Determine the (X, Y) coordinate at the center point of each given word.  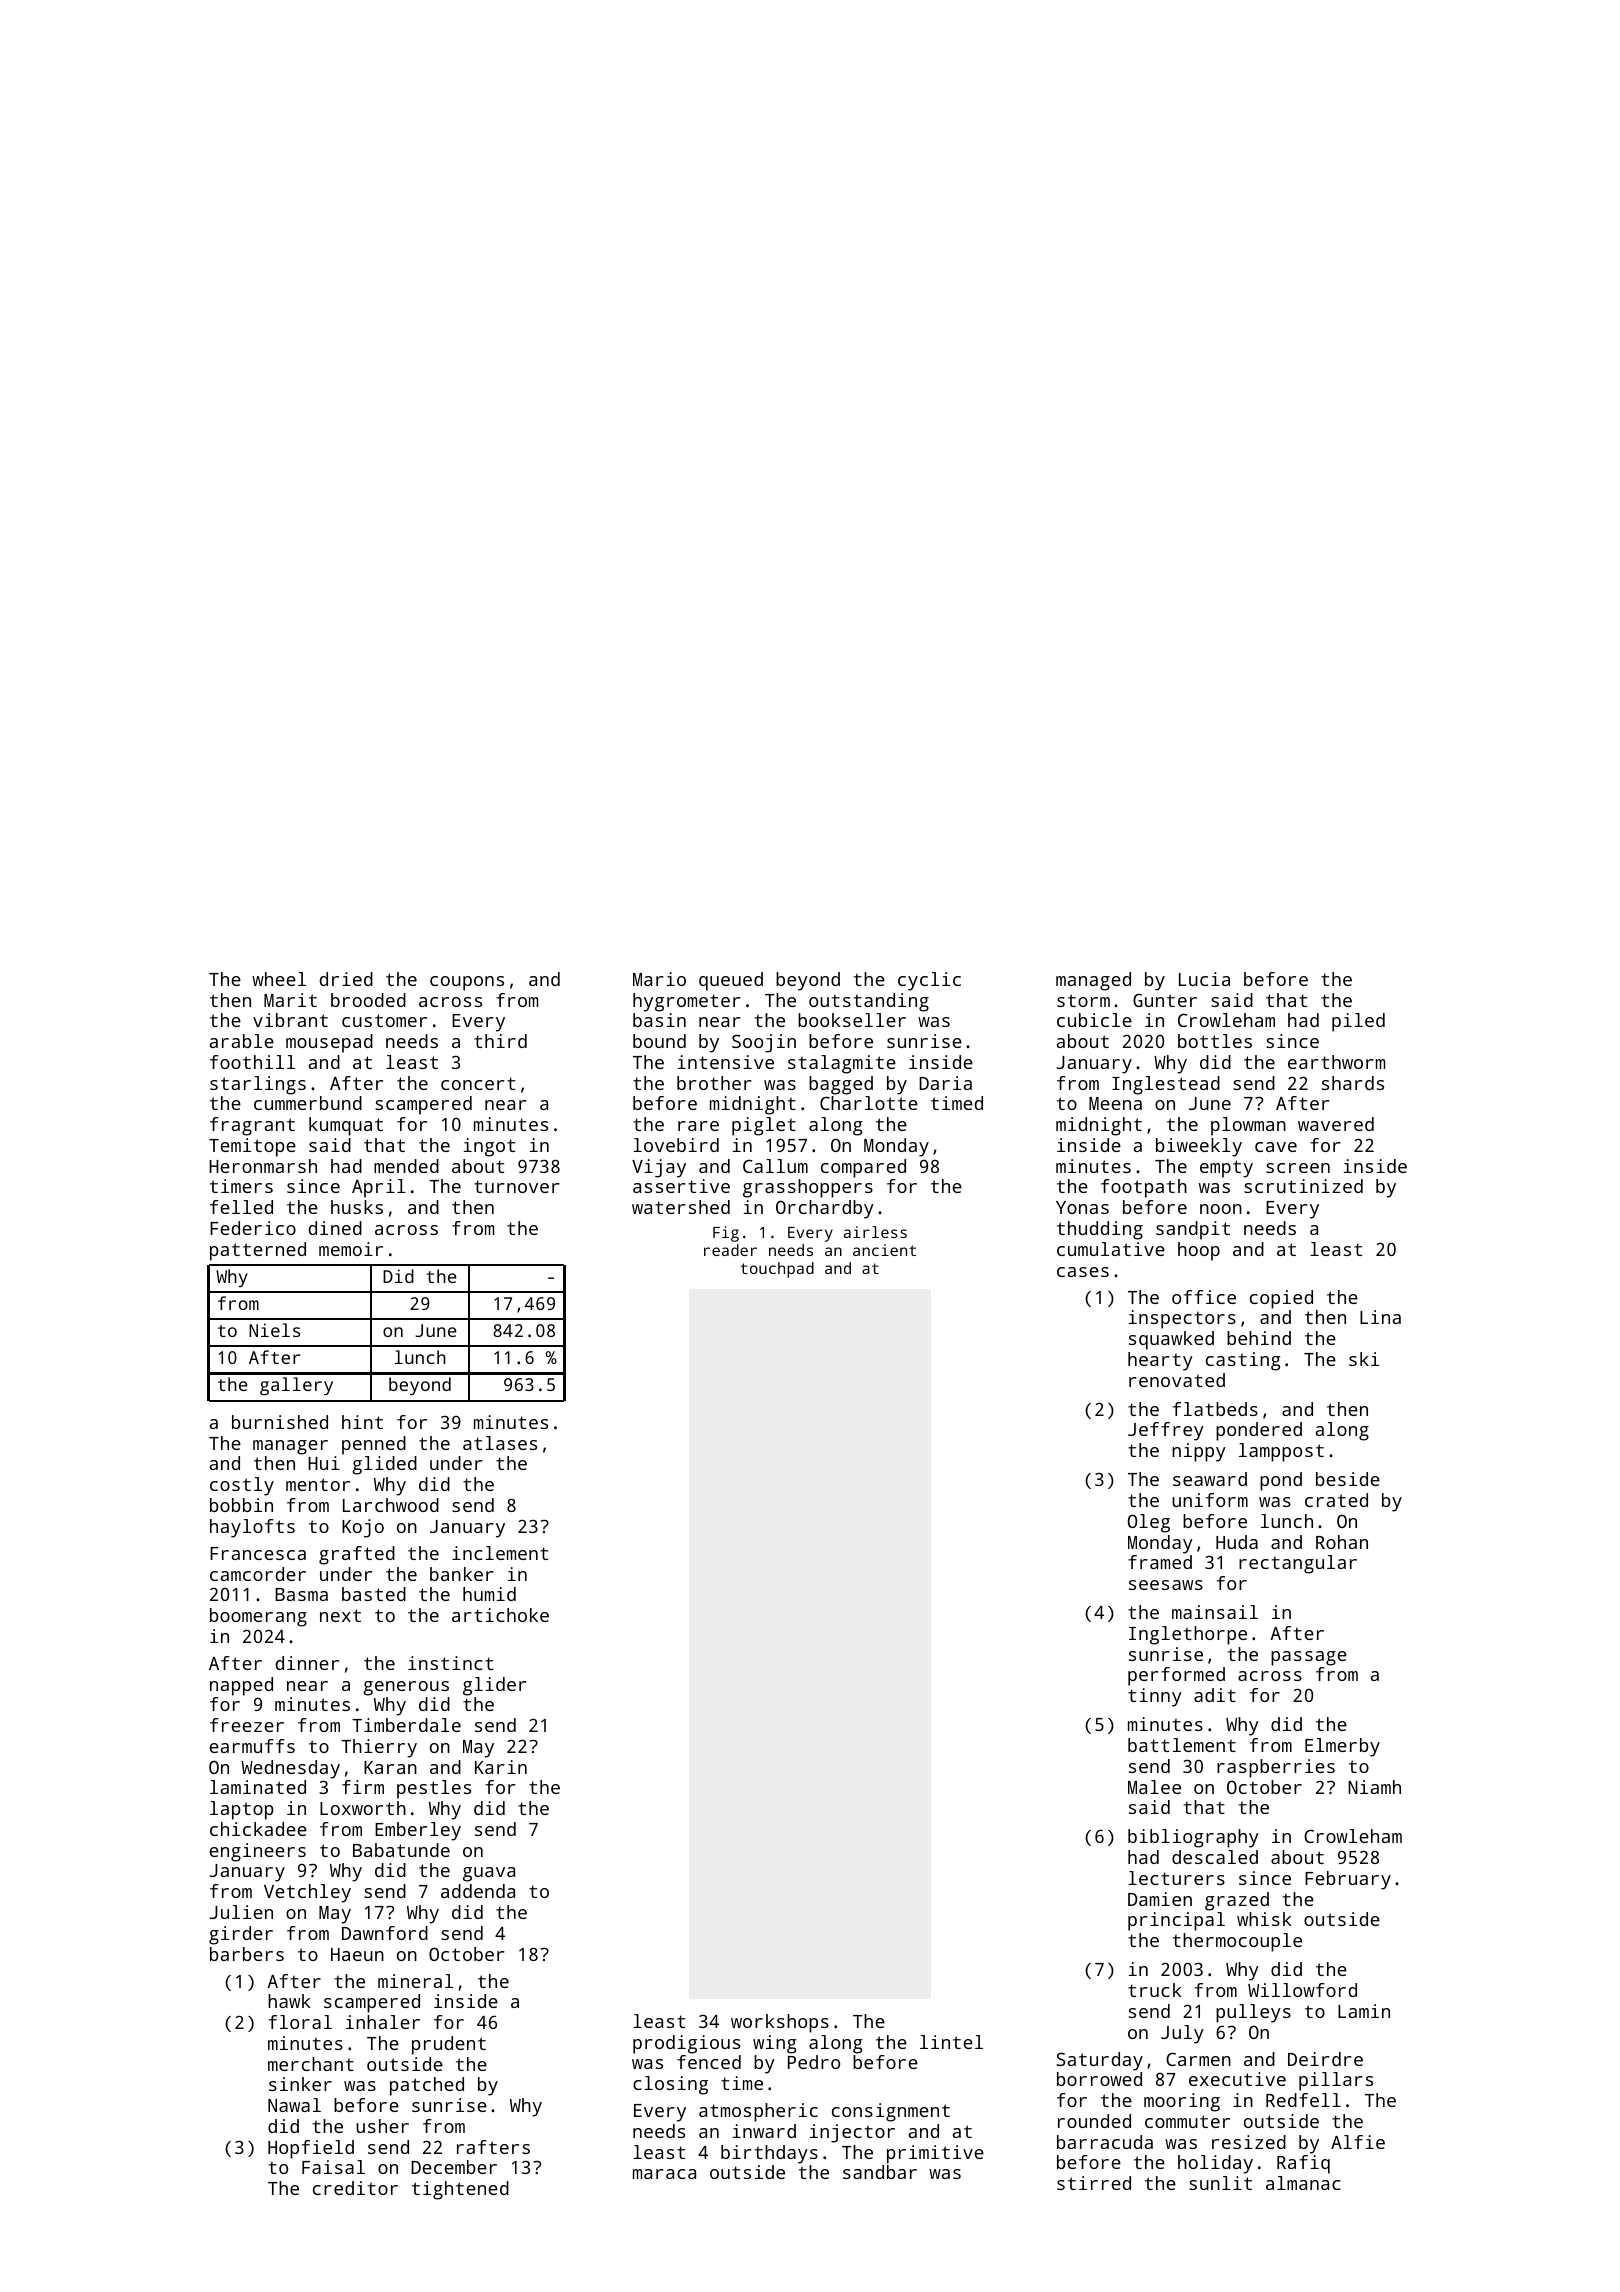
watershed (681, 1207)
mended (406, 1166)
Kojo (363, 1528)
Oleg (1149, 1523)
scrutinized (1303, 1186)
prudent (449, 2045)
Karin (501, 1767)
